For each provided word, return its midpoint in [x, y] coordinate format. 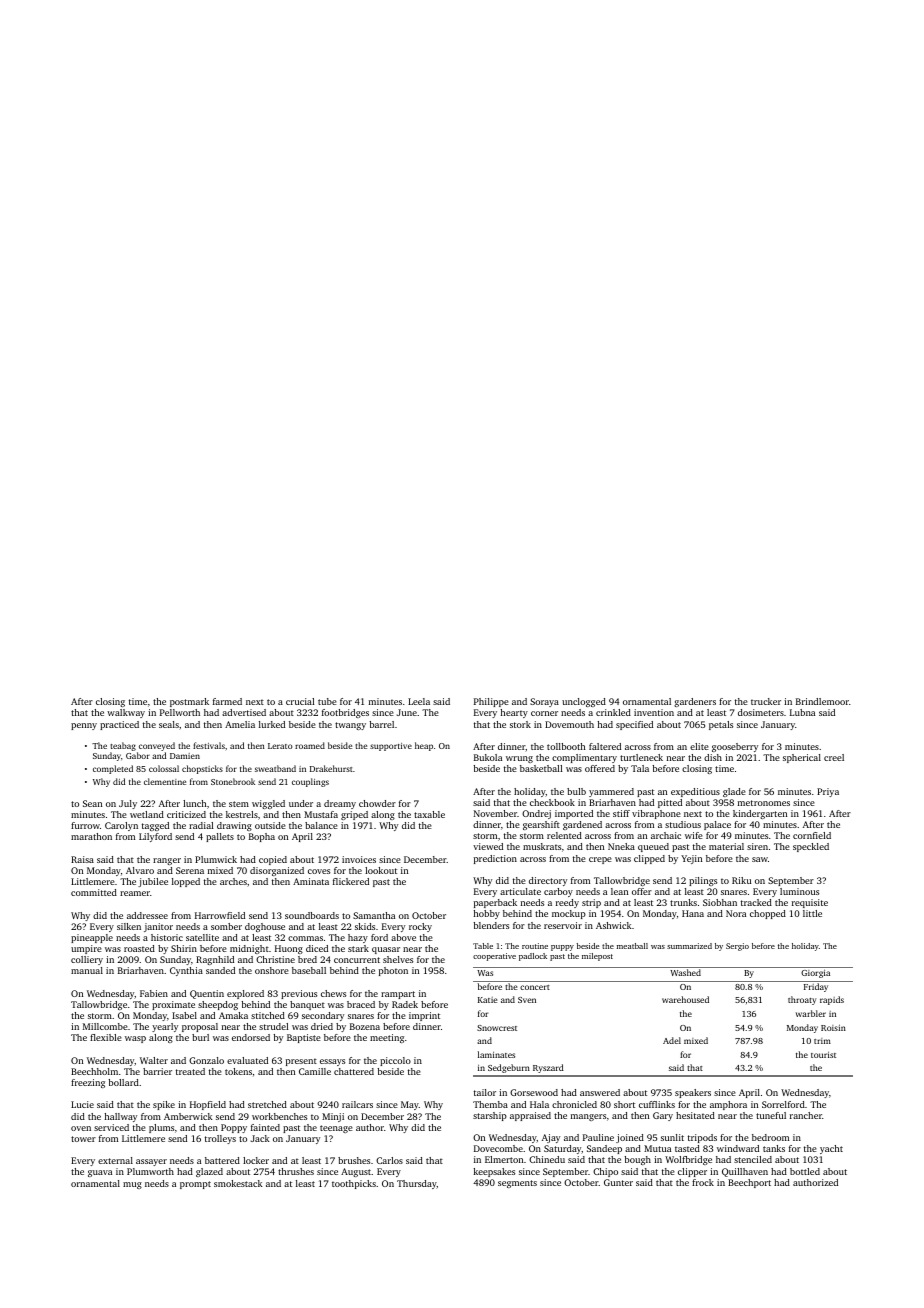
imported [574, 814]
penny [84, 726]
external [115, 1160]
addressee [147, 915]
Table [483, 946]
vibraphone [656, 814]
